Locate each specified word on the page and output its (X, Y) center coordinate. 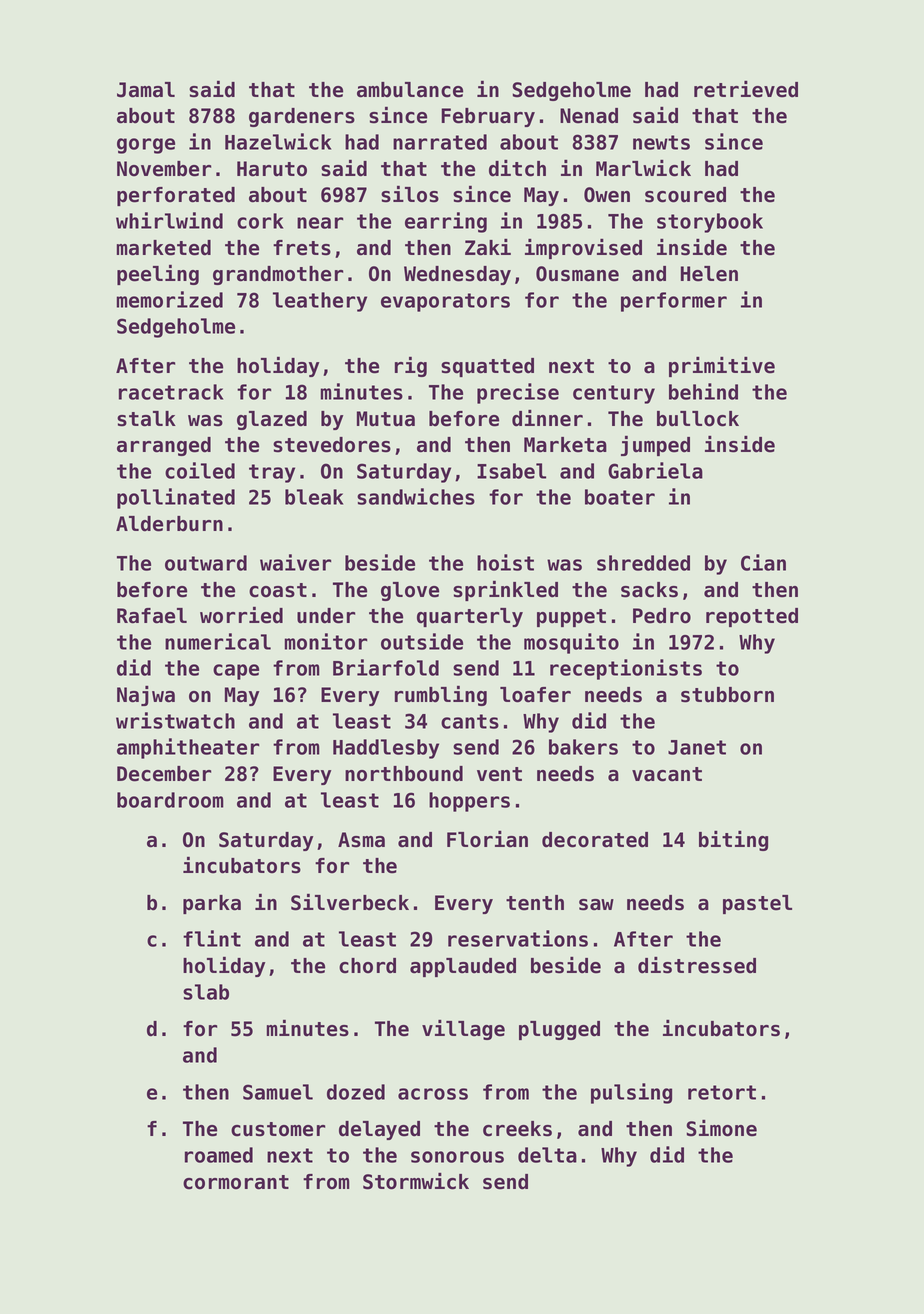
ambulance (410, 90)
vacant (667, 774)
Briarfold (386, 667)
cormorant (236, 1182)
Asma (361, 840)
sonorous (457, 1157)
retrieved (746, 89)
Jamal (146, 90)
